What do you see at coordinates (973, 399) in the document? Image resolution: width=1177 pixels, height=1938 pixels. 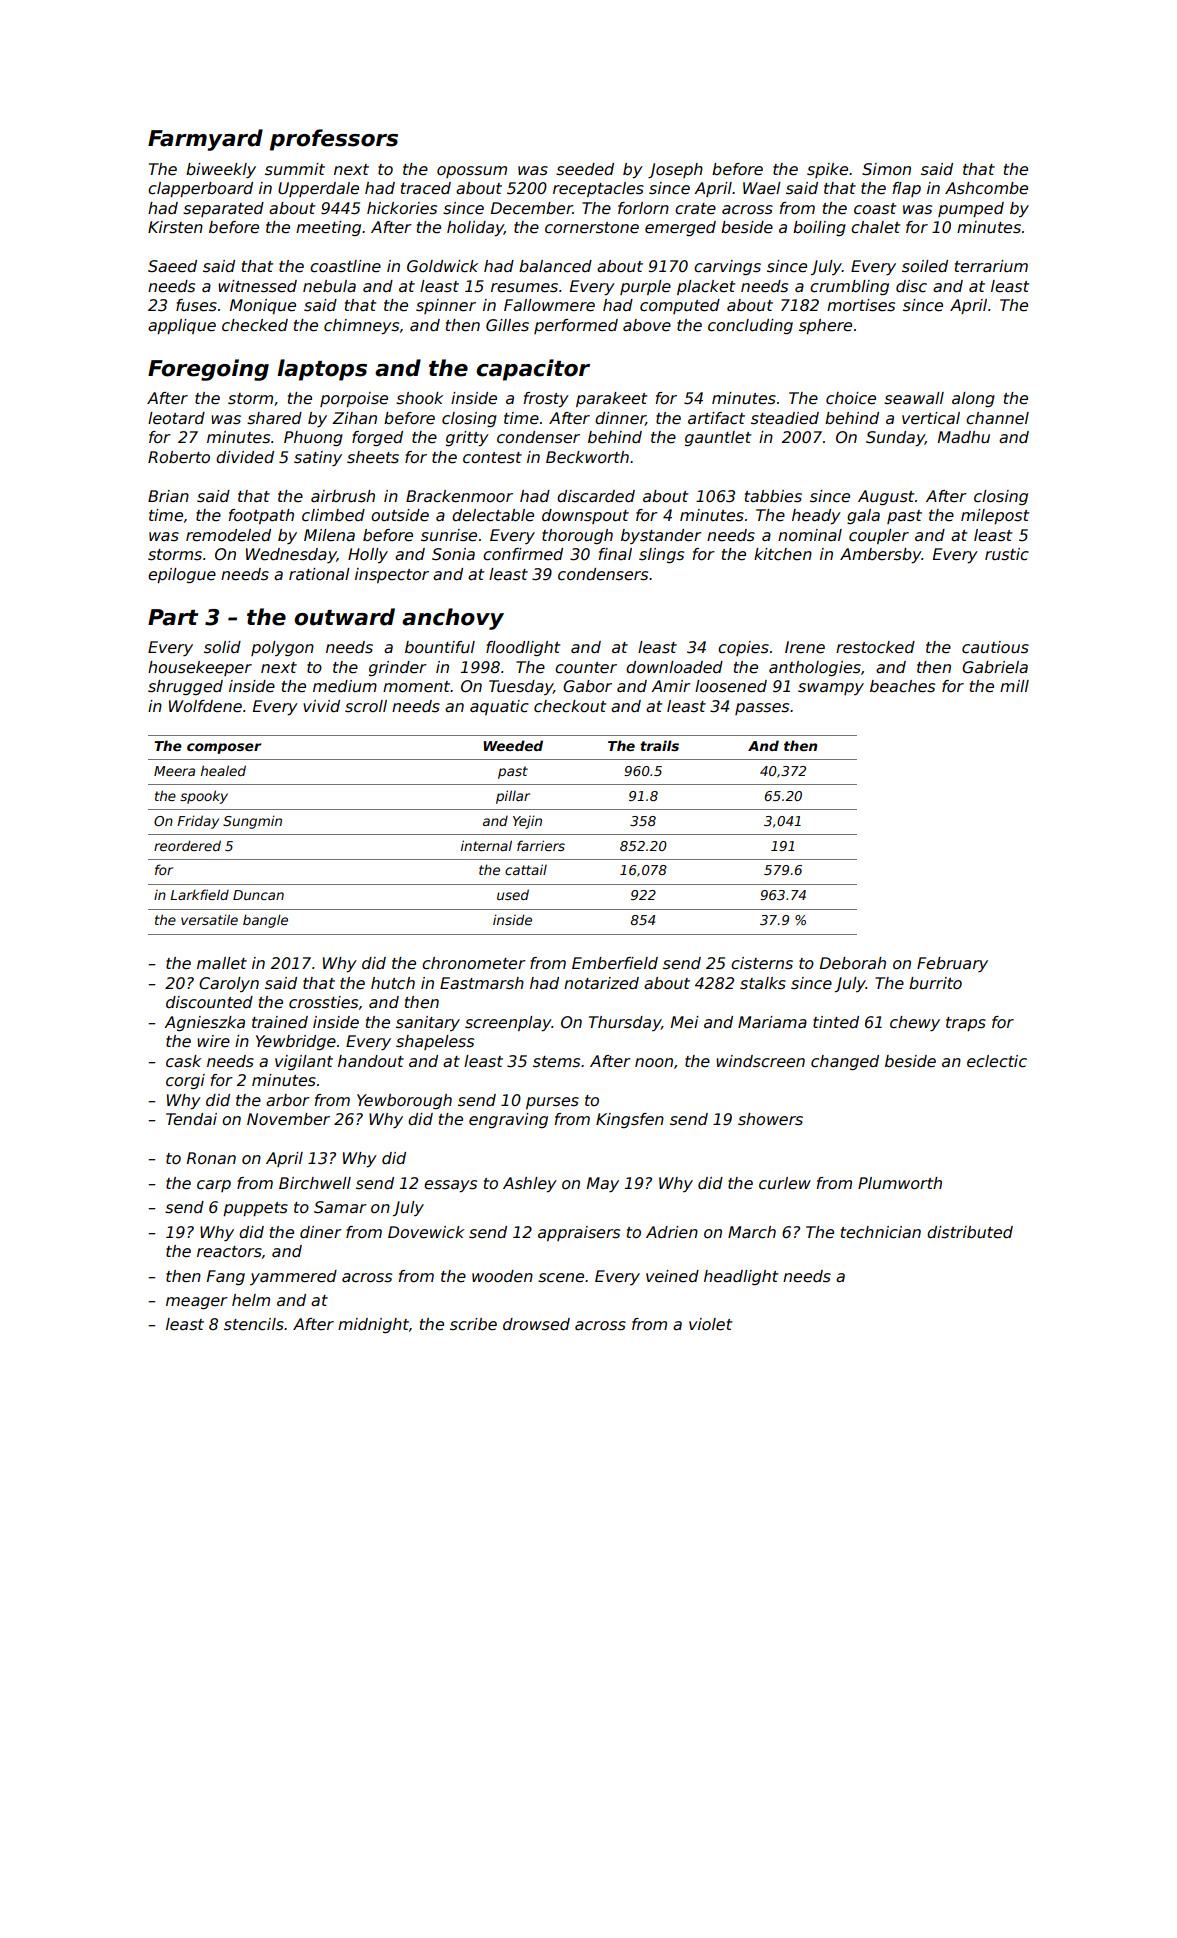 I see `along` at bounding box center [973, 399].
